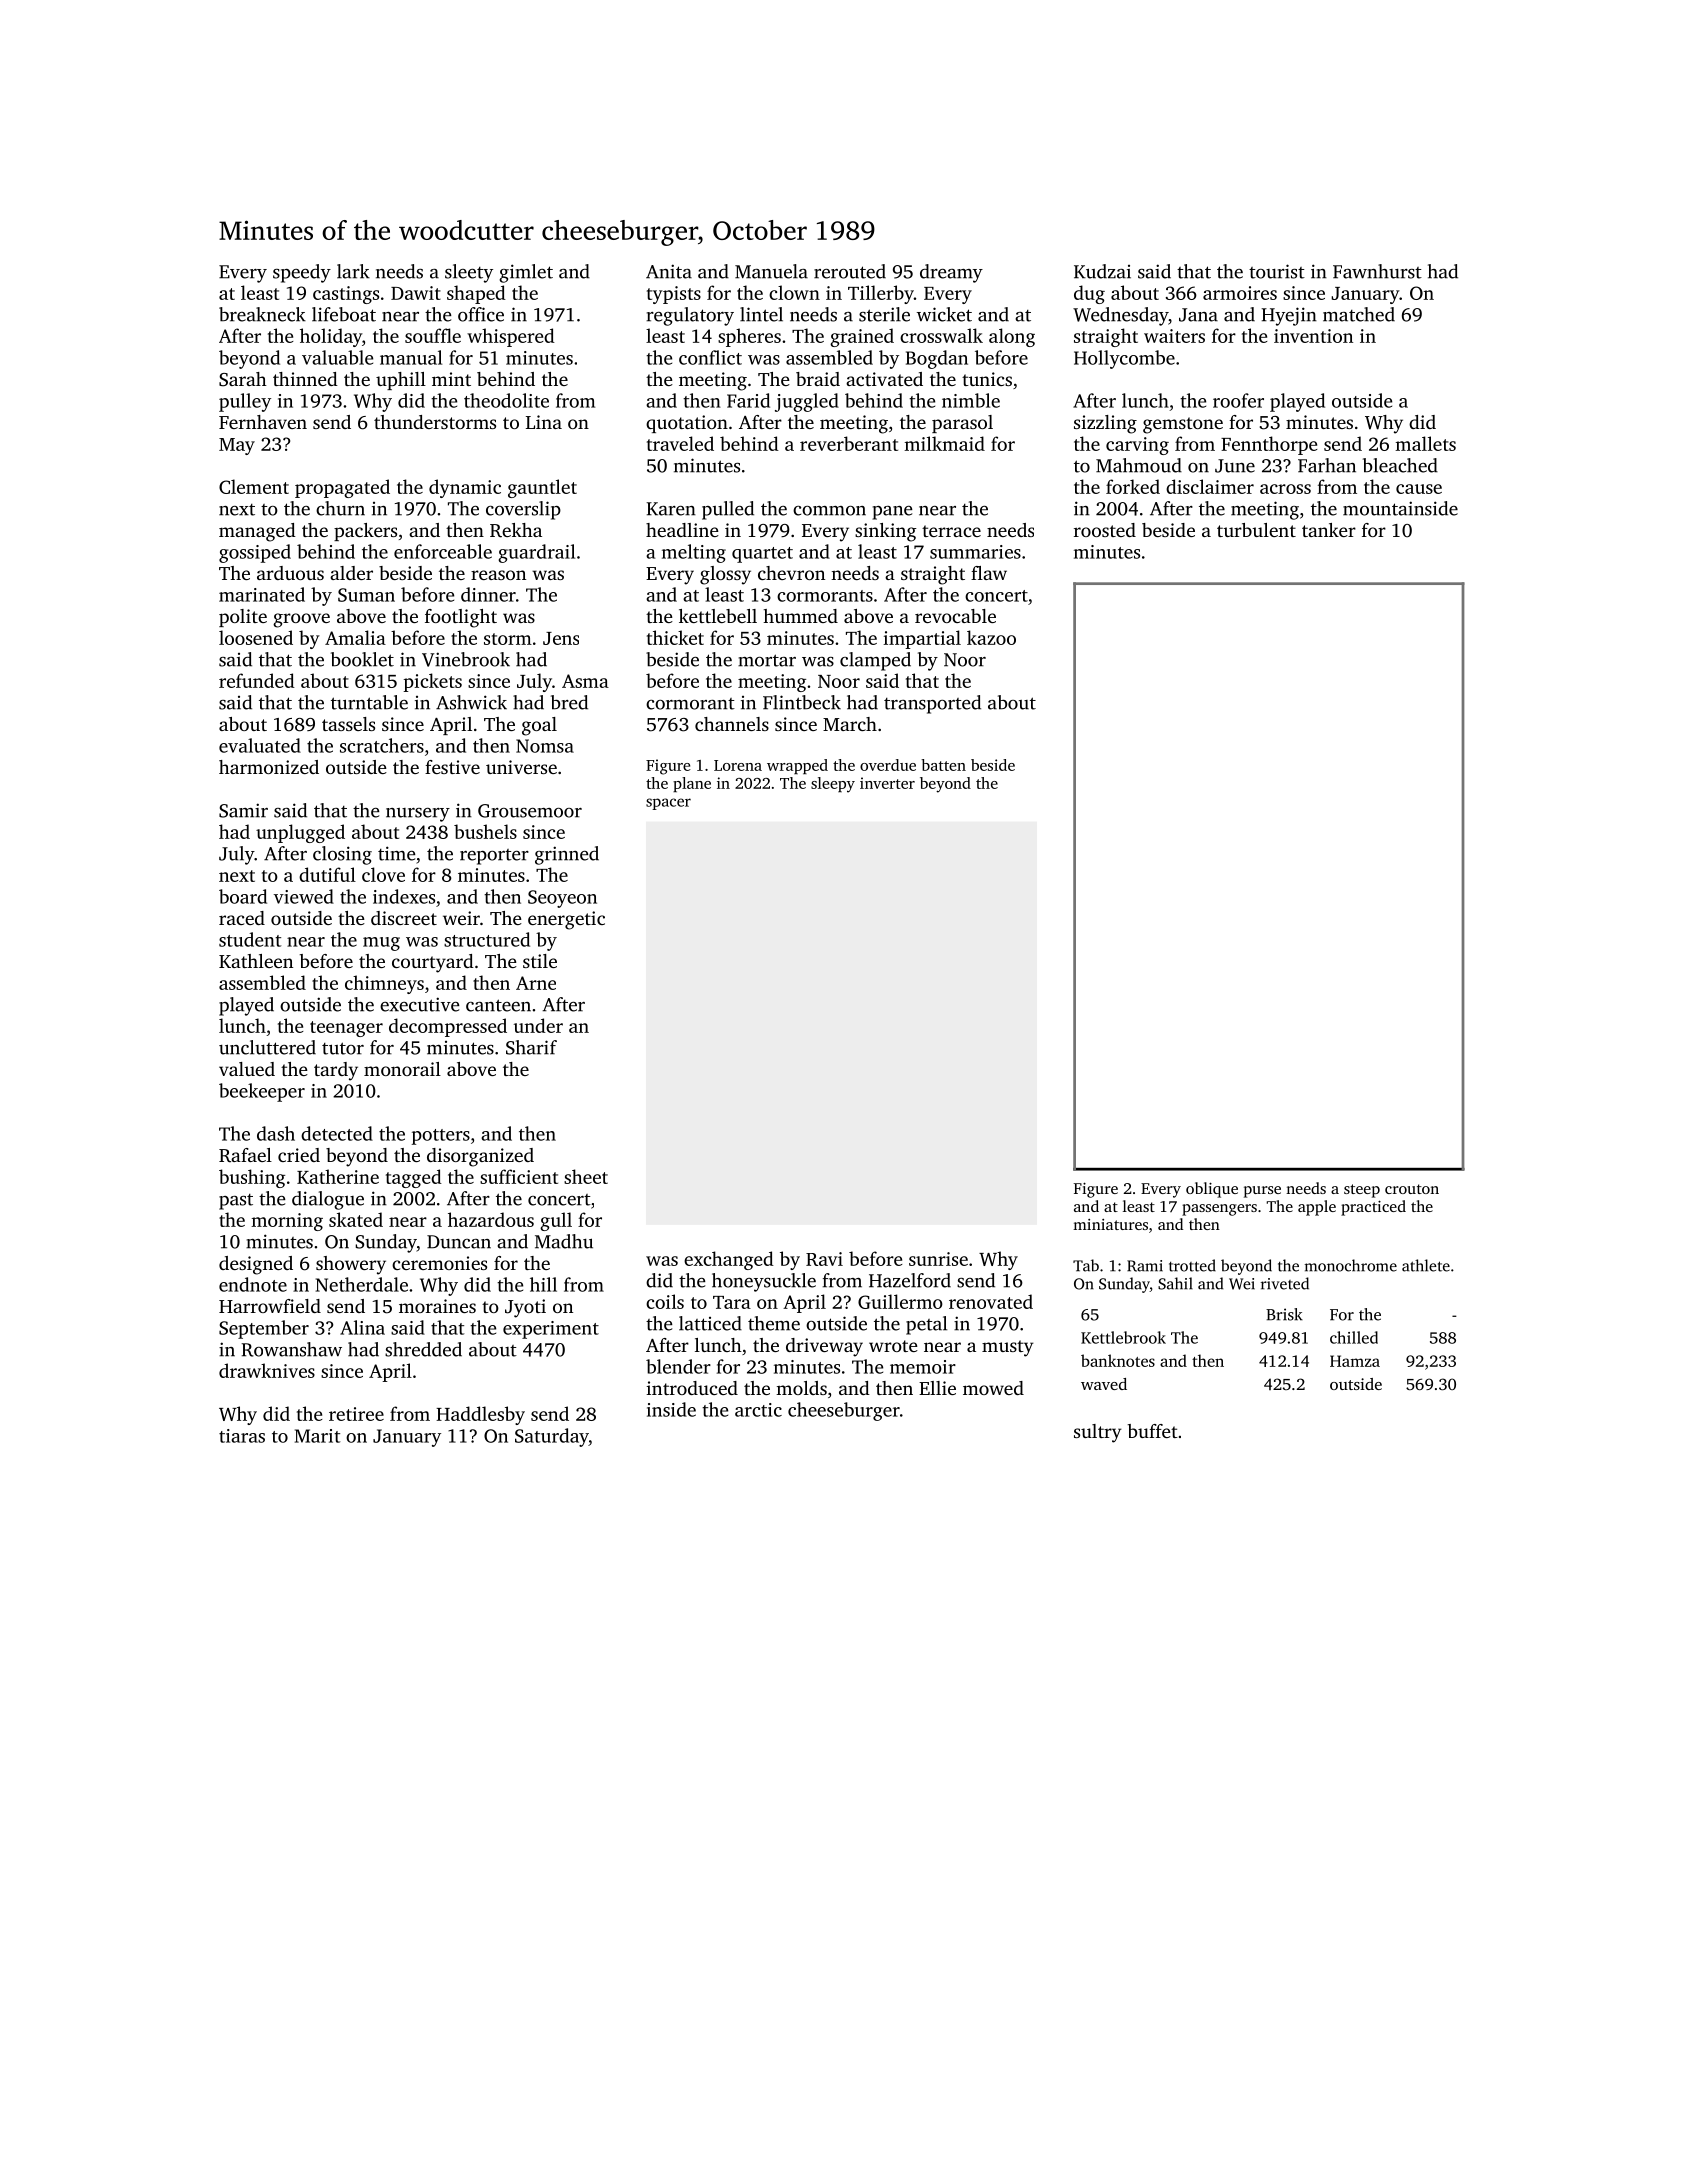  What do you see at coordinates (1212, 1190) in the page?
I see `oblique` at bounding box center [1212, 1190].
